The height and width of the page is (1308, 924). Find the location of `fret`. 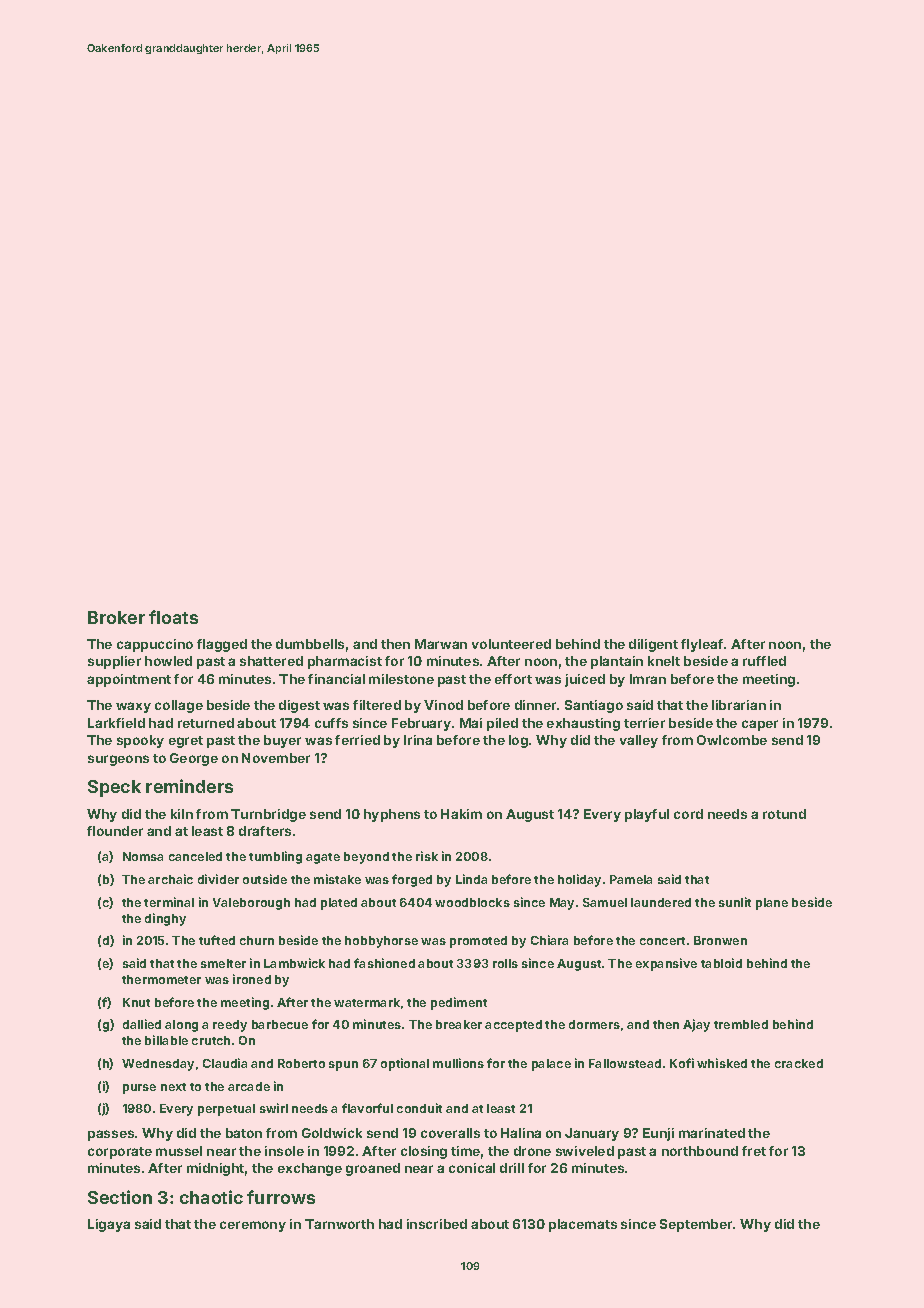

fret is located at coordinates (754, 1151).
